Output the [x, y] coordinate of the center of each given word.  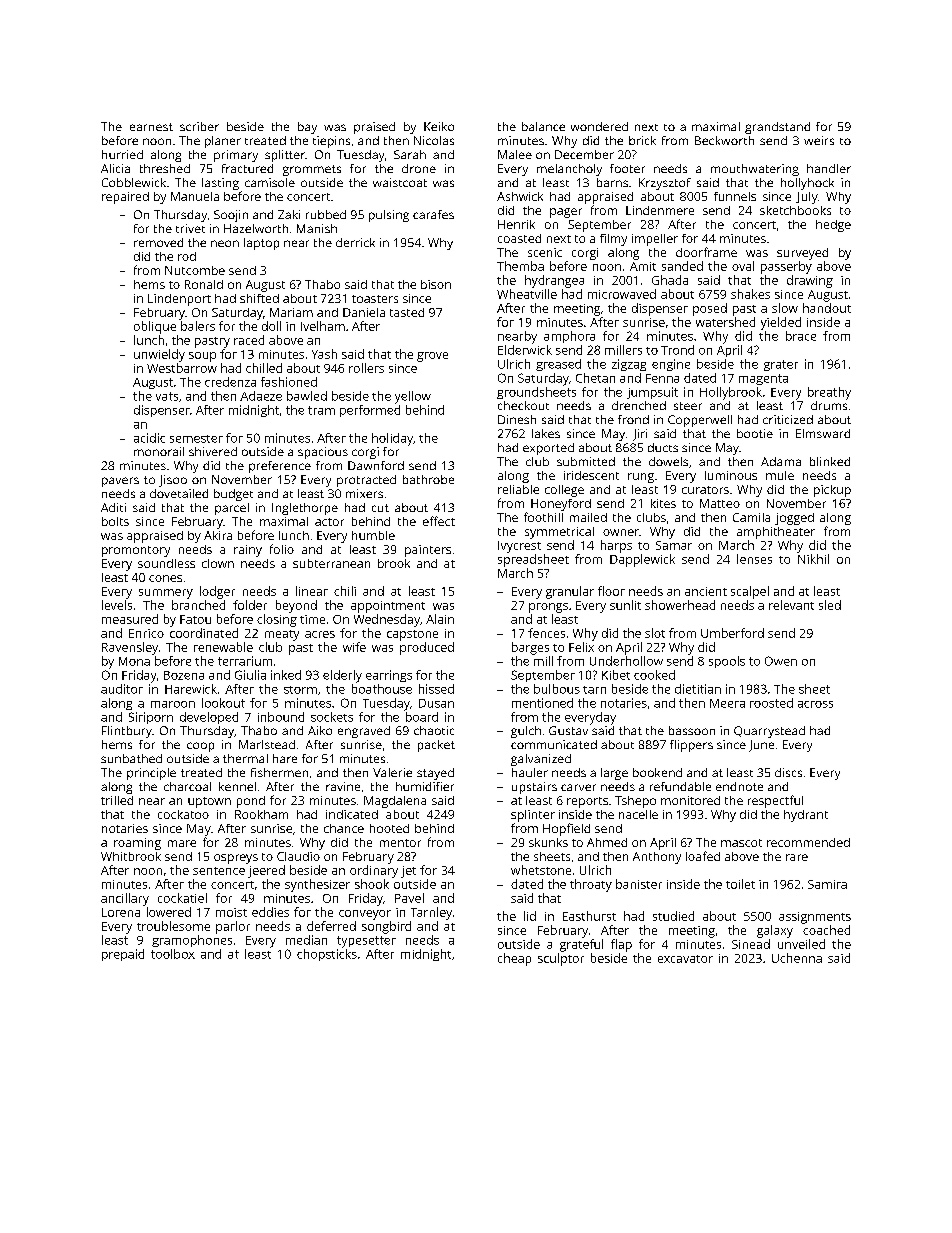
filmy [613, 240]
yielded [781, 323]
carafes [433, 214]
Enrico [146, 633]
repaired [125, 198]
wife [354, 647]
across [815, 704]
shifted [259, 298]
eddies [270, 912]
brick [642, 140]
